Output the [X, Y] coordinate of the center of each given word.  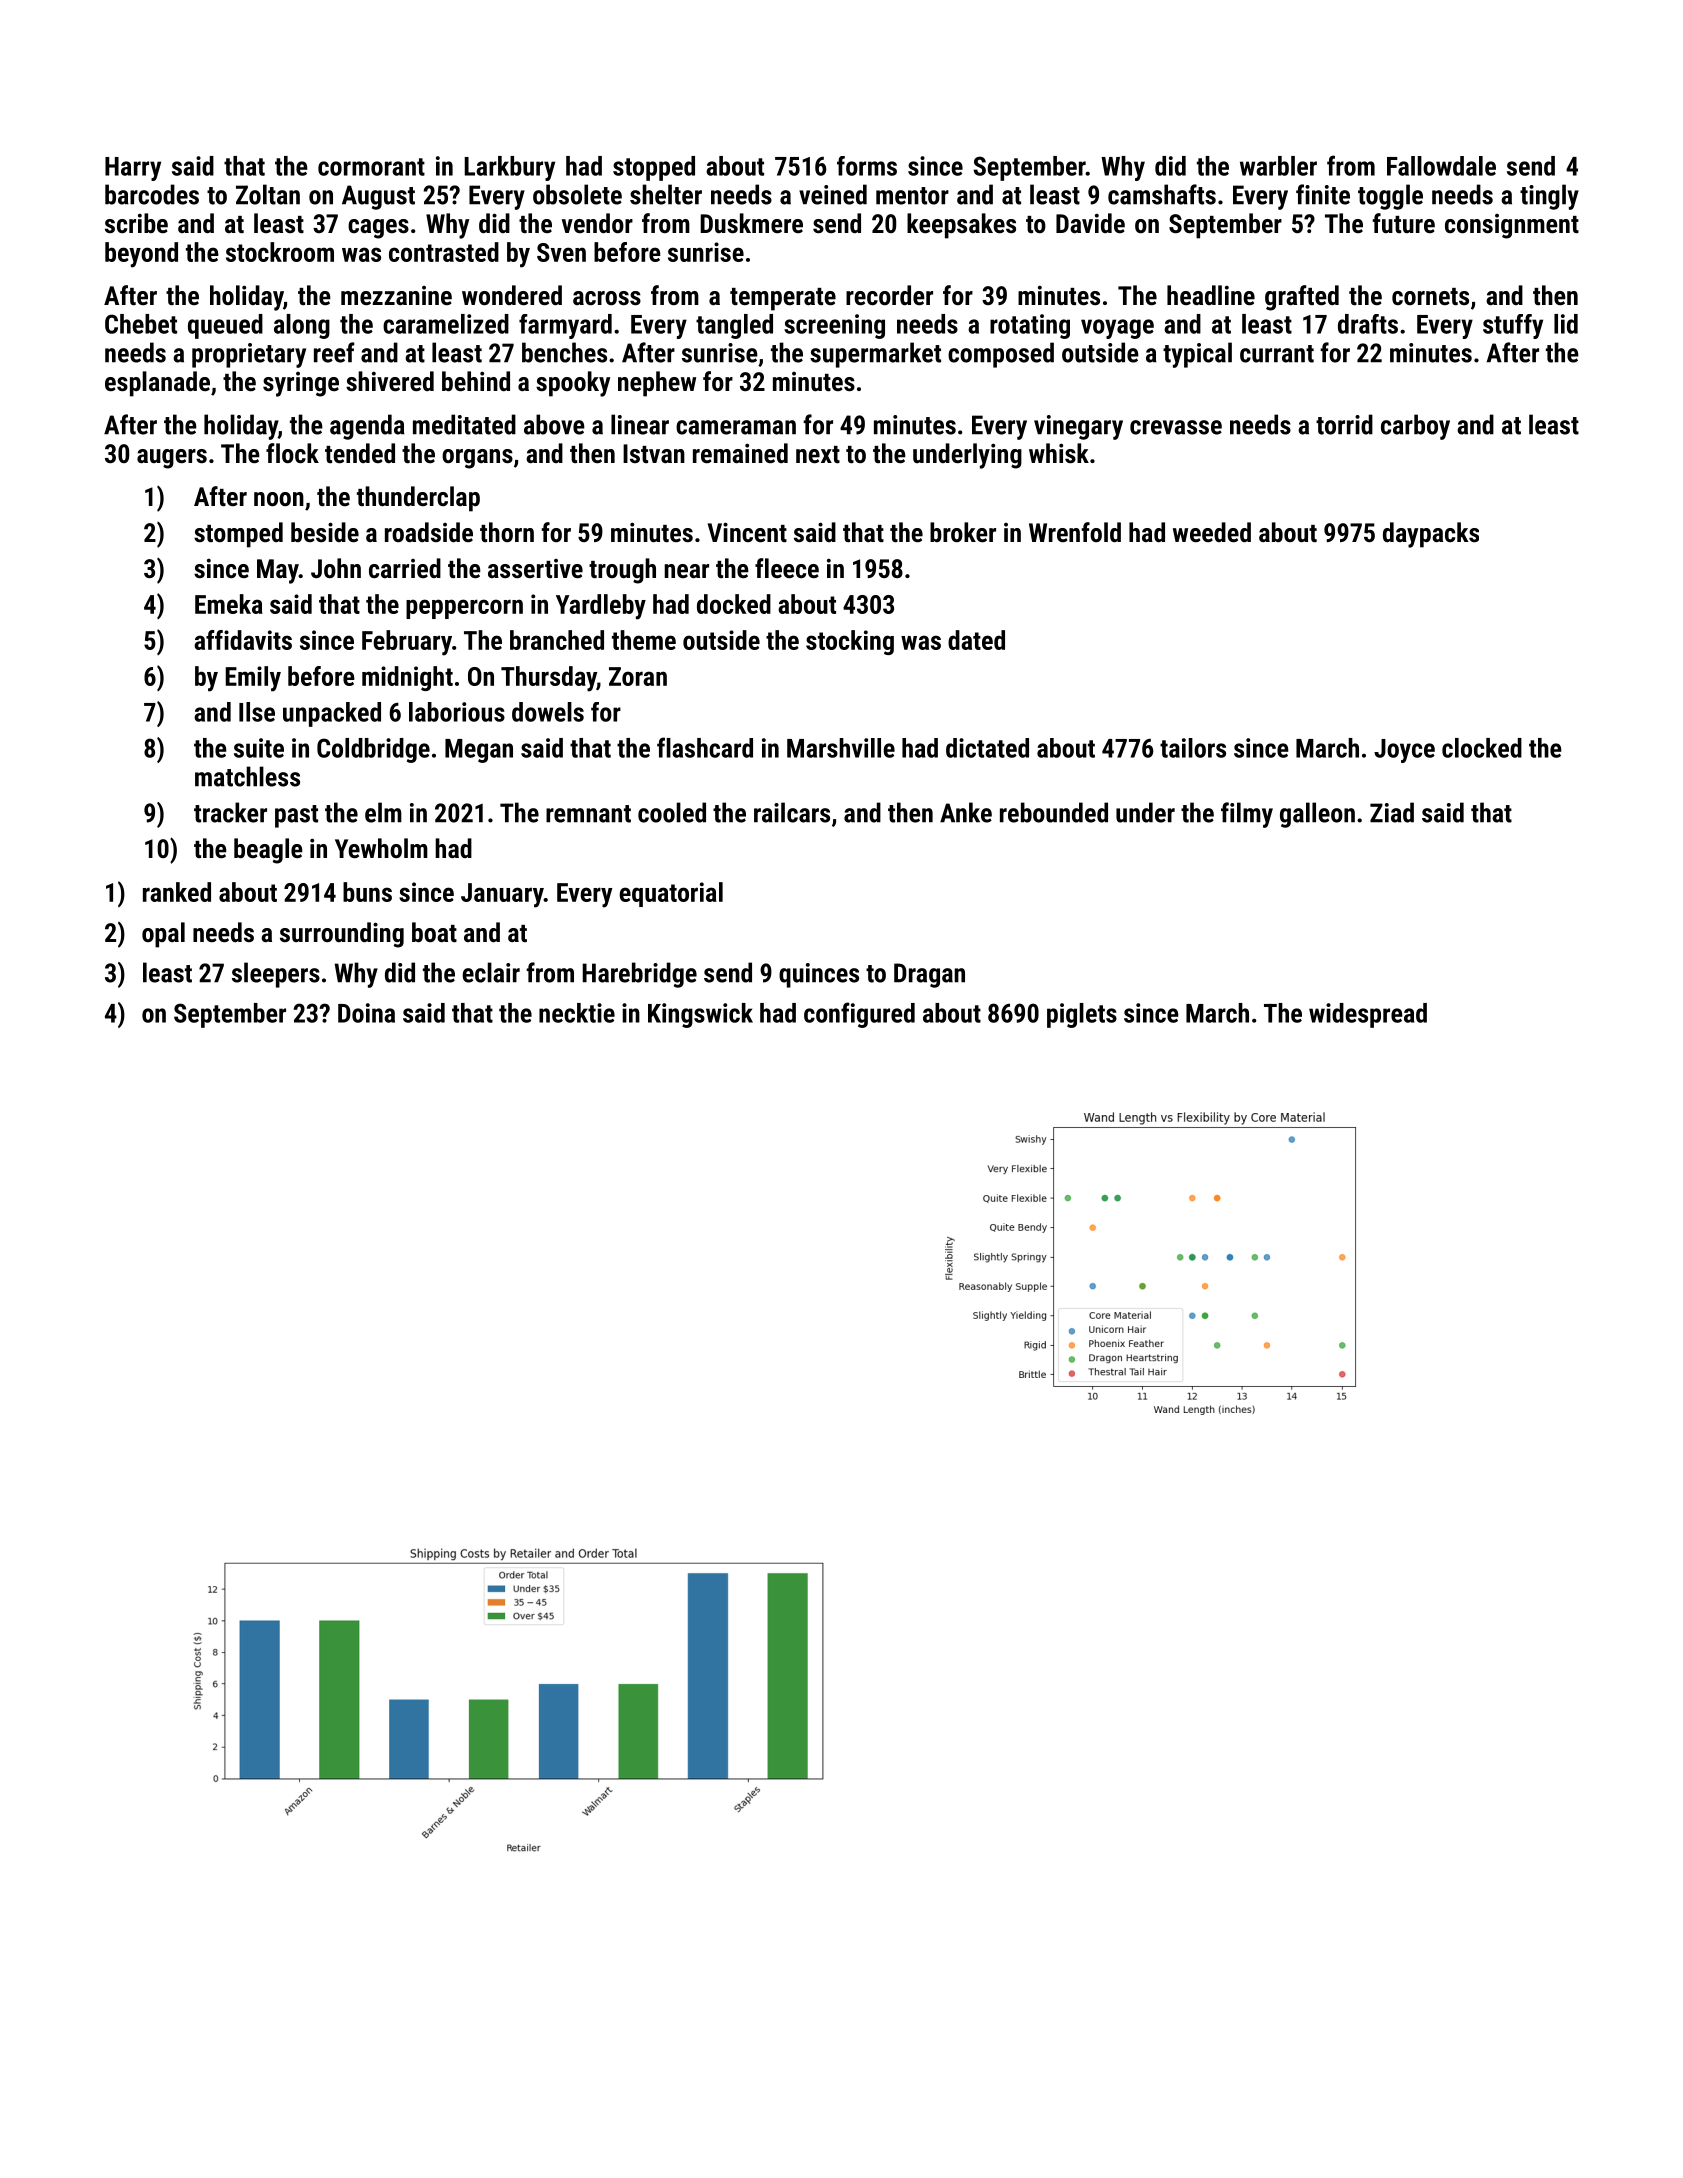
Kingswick [700, 1015]
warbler [1278, 166]
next [818, 454]
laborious [457, 712]
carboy [1415, 427]
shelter [666, 194]
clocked [1482, 748]
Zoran [638, 676]
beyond [141, 255]
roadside [429, 532]
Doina [366, 1013]
